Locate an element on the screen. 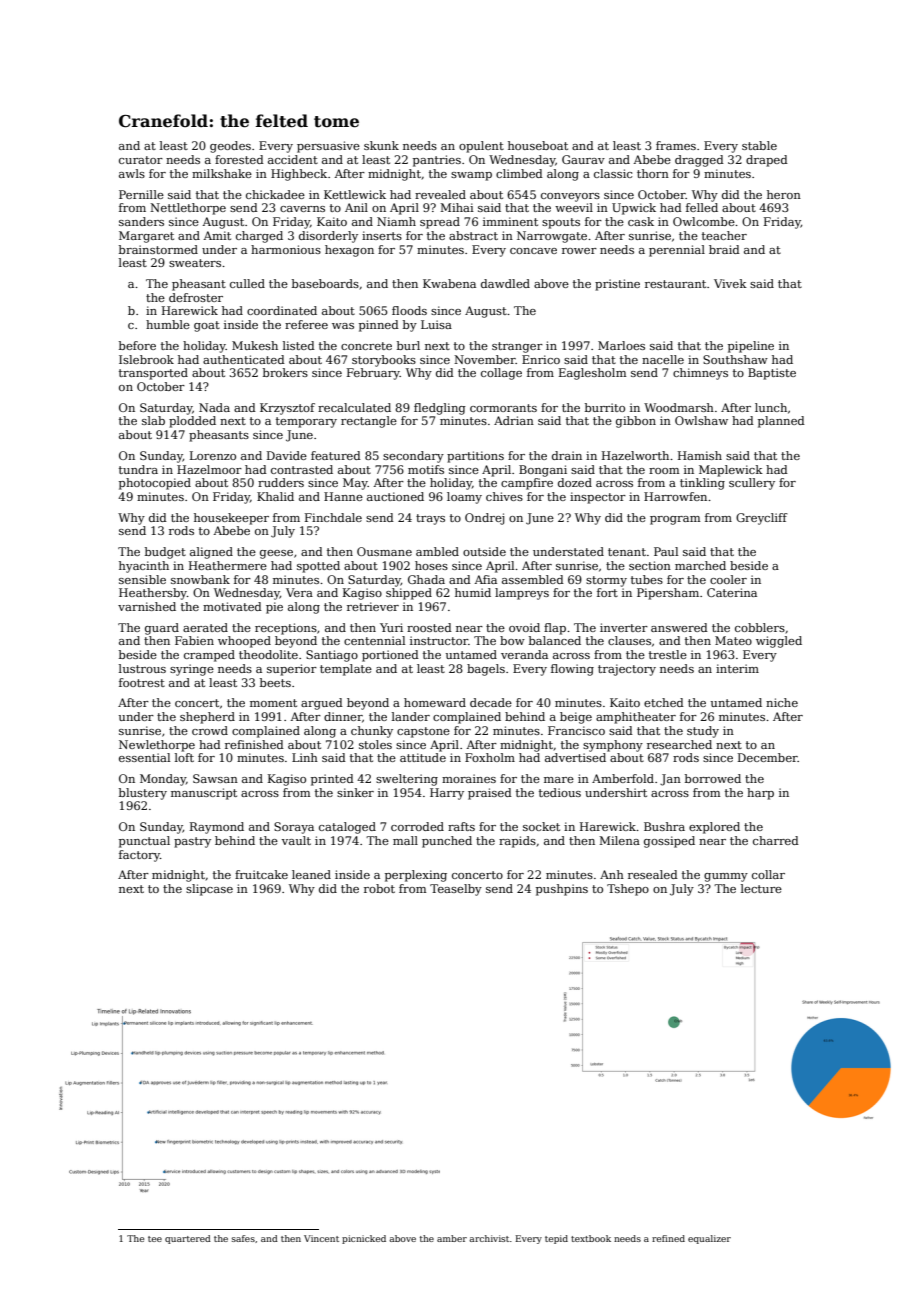 The width and height of the screenshot is (924, 1308). bagels is located at coordinates (486, 670).
